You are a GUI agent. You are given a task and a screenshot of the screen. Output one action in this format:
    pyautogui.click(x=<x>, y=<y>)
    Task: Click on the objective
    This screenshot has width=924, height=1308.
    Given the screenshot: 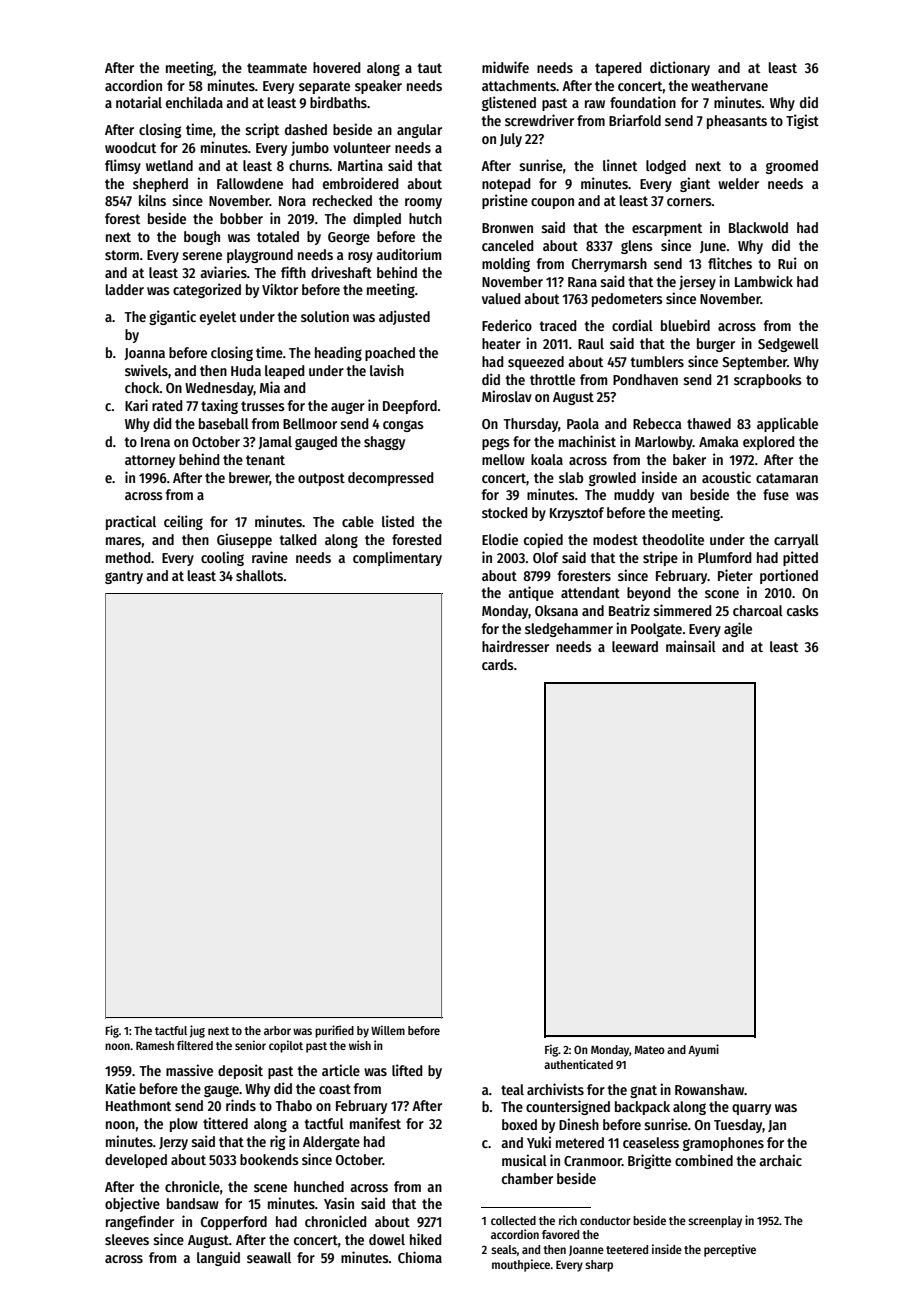 What is the action you would take?
    pyautogui.click(x=132, y=1204)
